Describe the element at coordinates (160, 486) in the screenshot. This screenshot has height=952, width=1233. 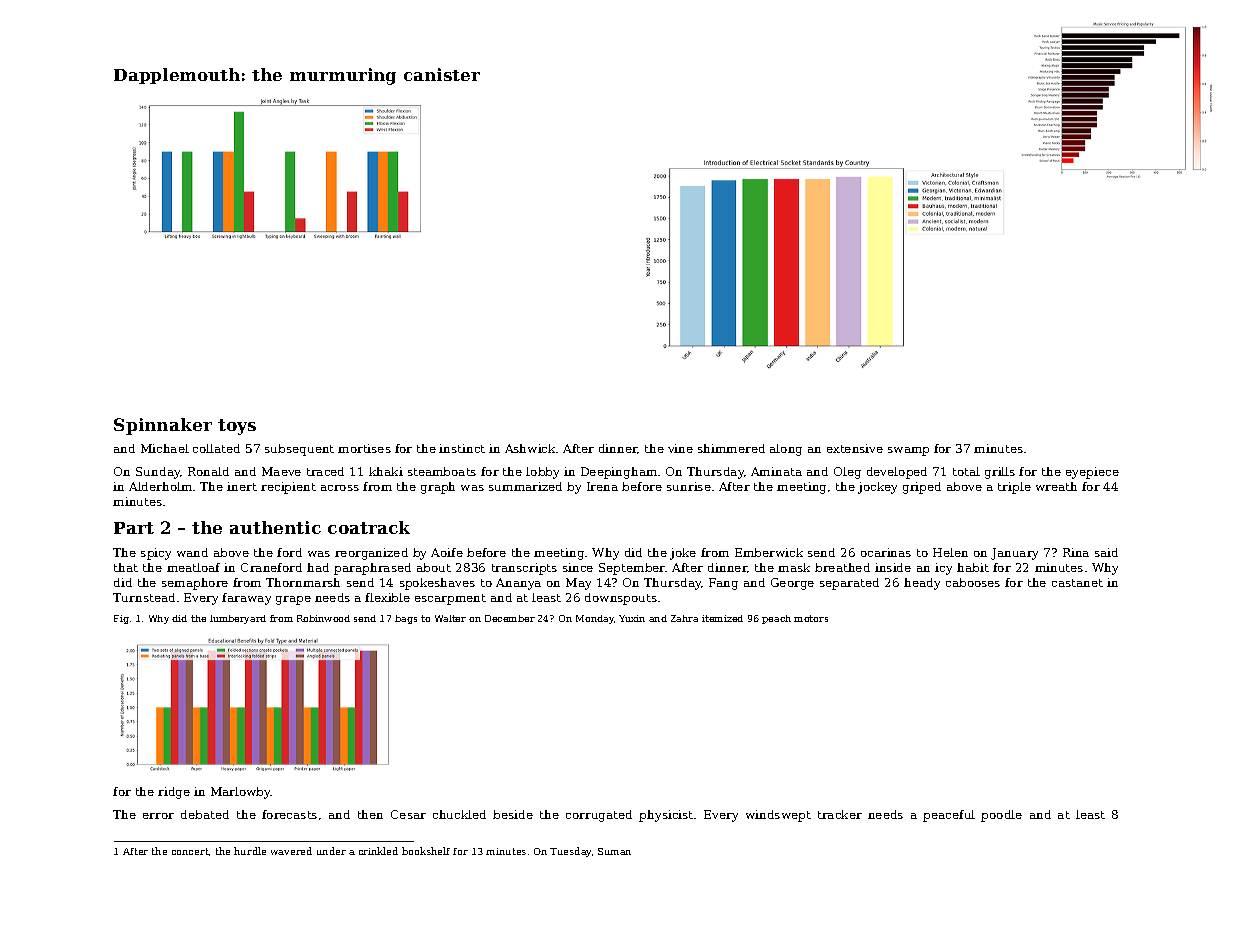
I see `Alderholm` at that location.
